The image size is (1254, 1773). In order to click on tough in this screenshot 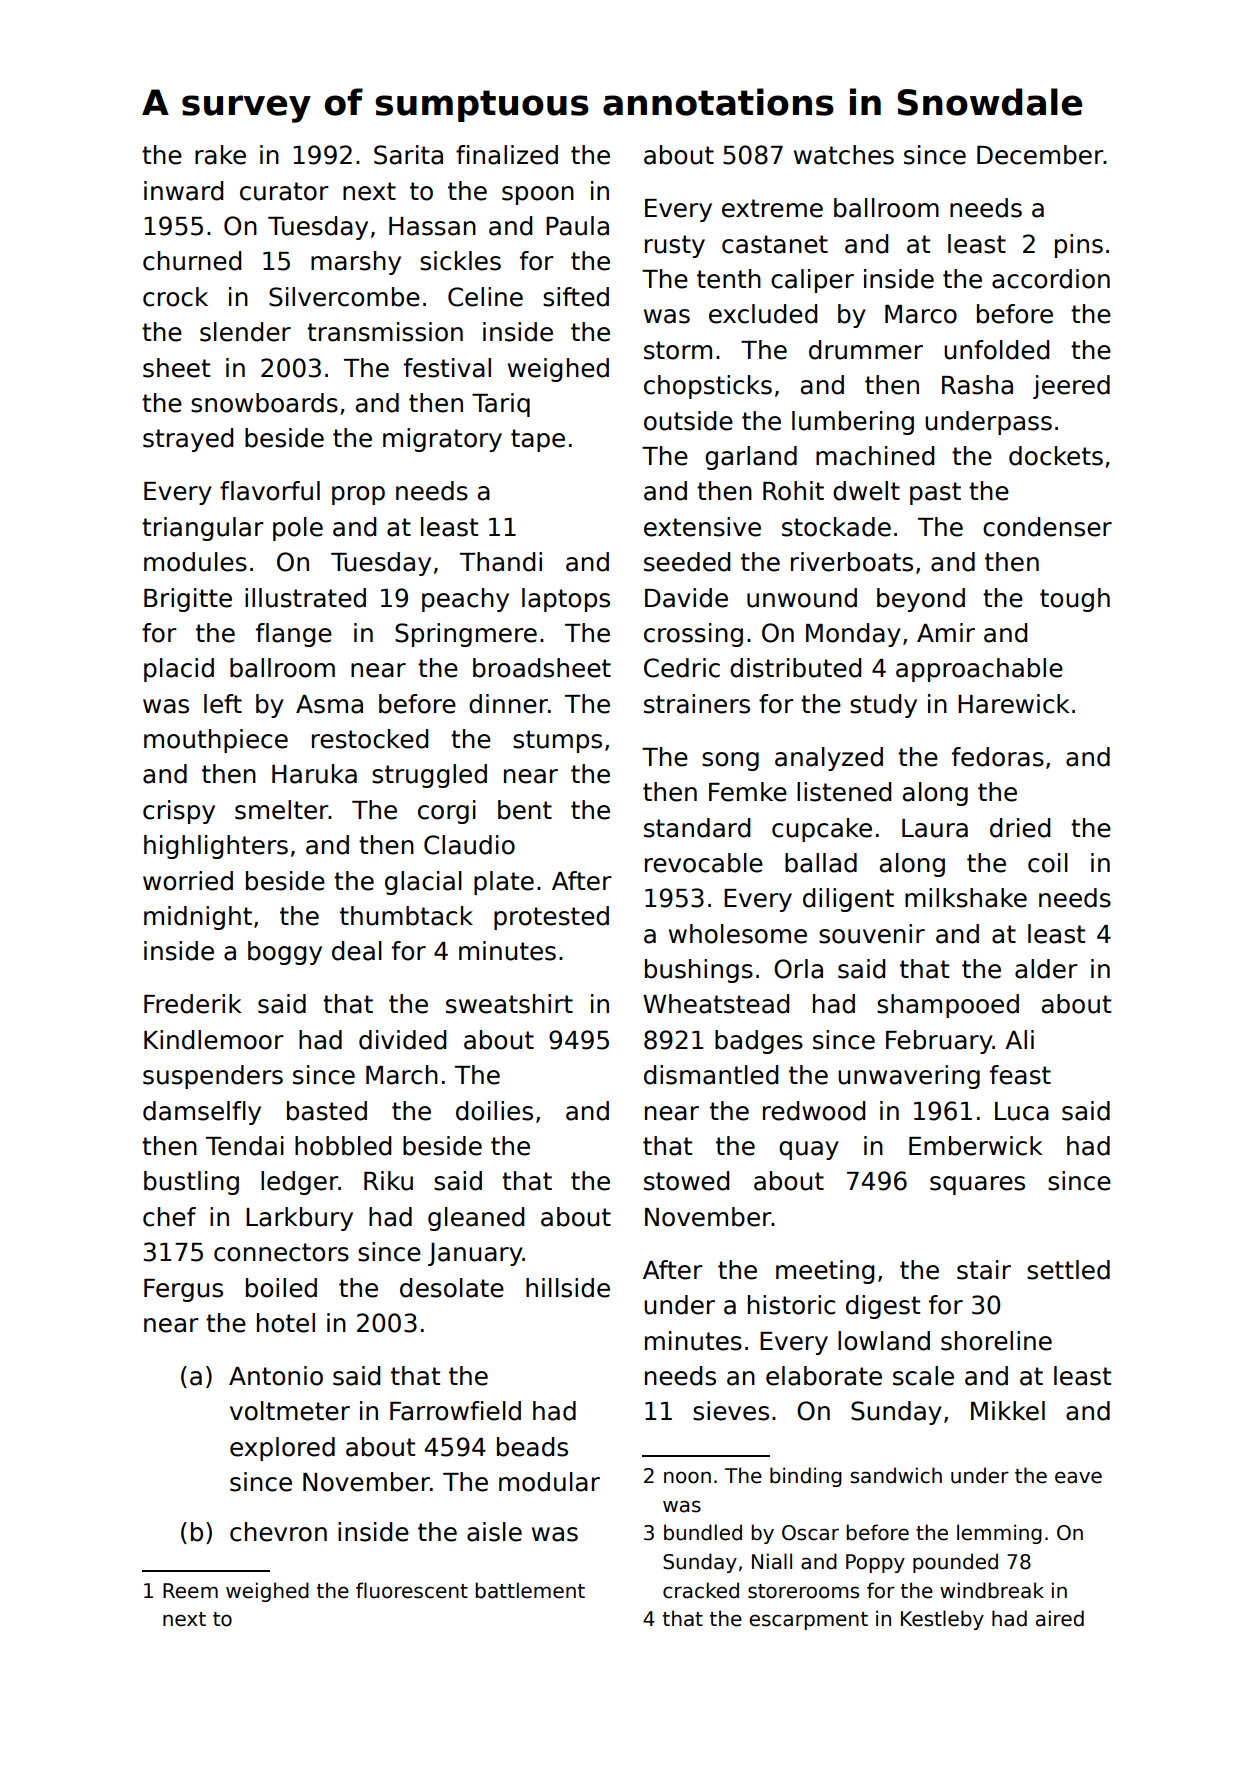, I will do `click(1075, 600)`.
